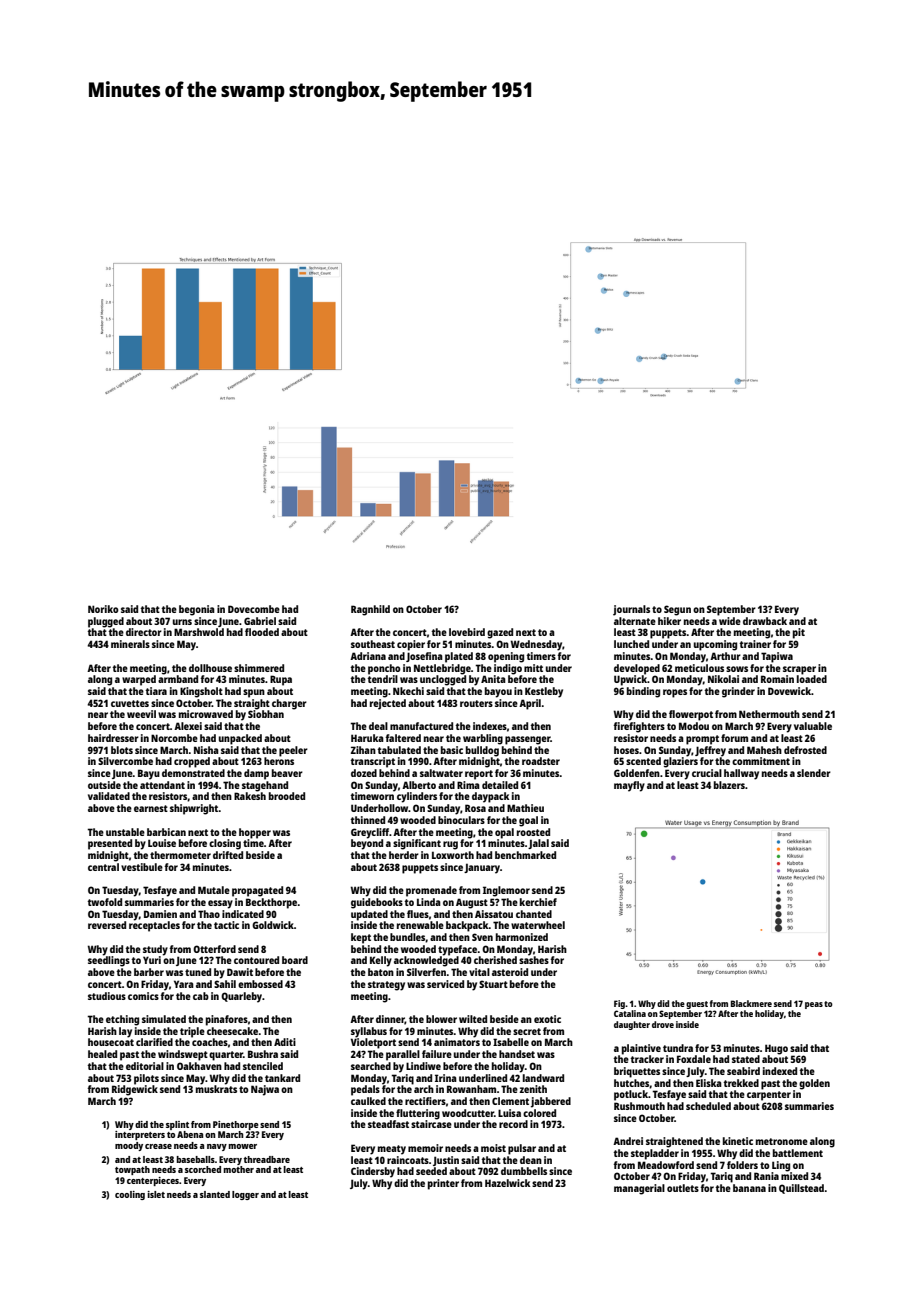  Describe the element at coordinates (814, 1005) in the image. I see `peas` at that location.
